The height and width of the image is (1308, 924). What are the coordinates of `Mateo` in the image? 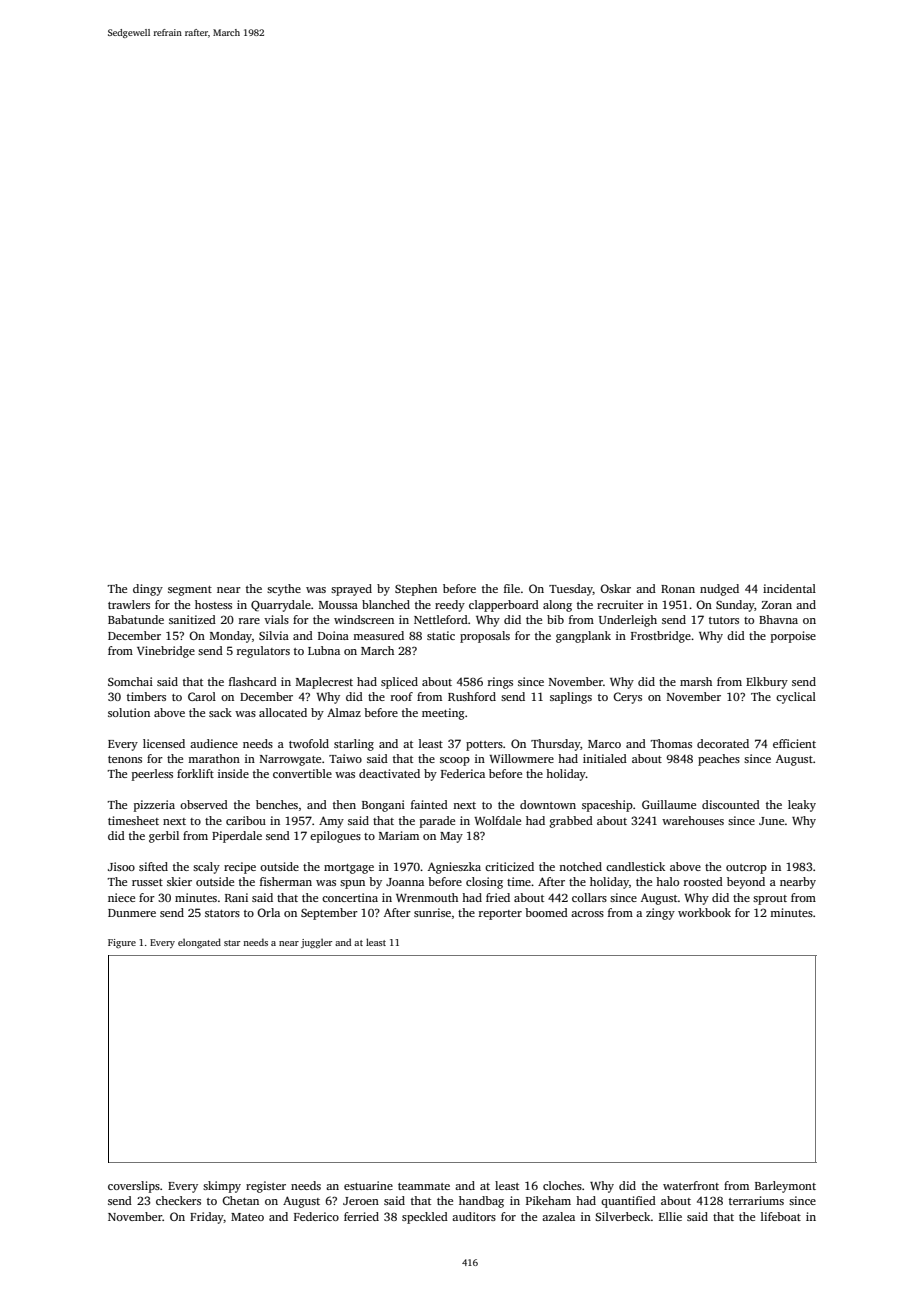 It's located at (247, 1217).
